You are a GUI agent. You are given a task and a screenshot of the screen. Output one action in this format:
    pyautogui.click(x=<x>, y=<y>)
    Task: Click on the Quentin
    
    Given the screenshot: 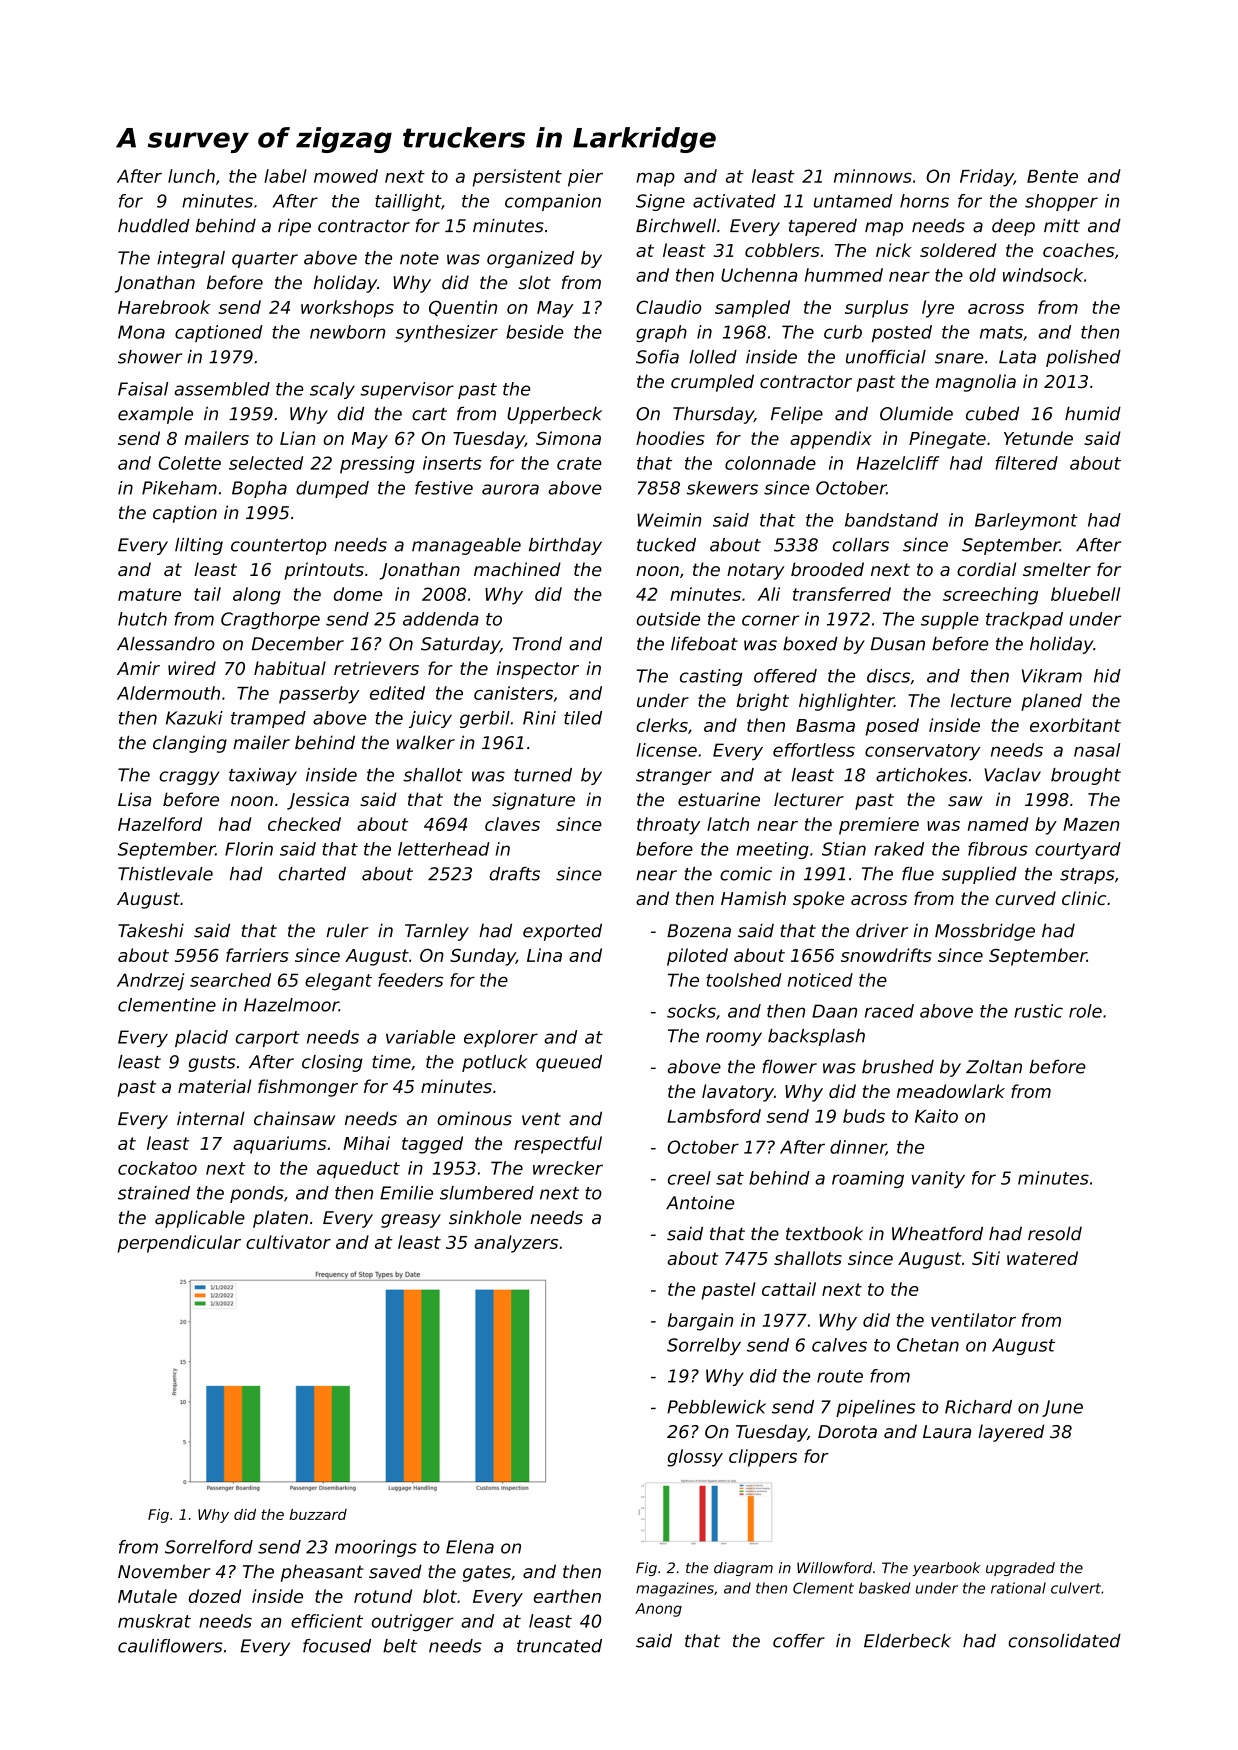 What is the action you would take?
    pyautogui.click(x=463, y=308)
